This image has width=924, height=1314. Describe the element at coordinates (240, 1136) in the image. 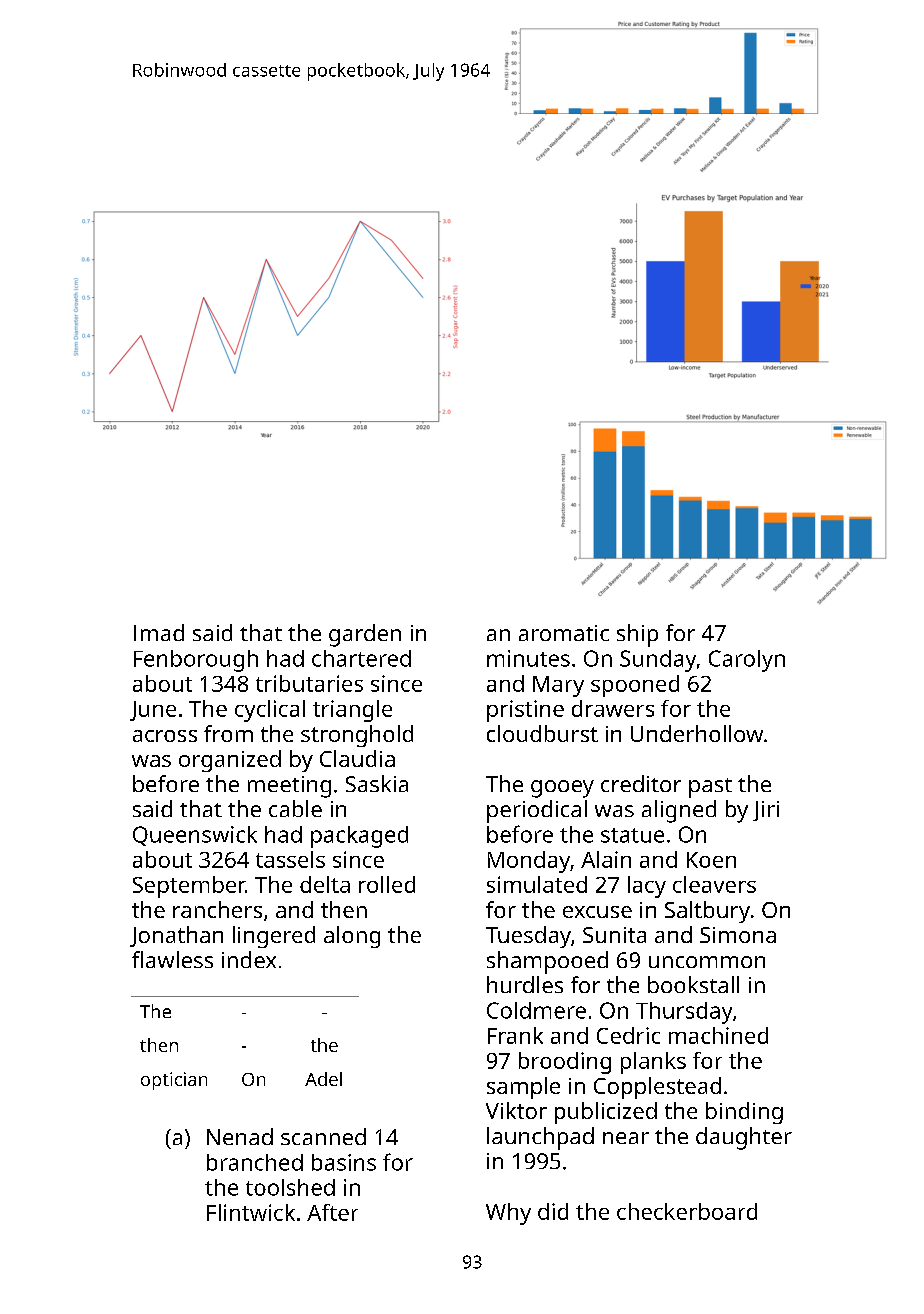

I see `Nenad` at that location.
